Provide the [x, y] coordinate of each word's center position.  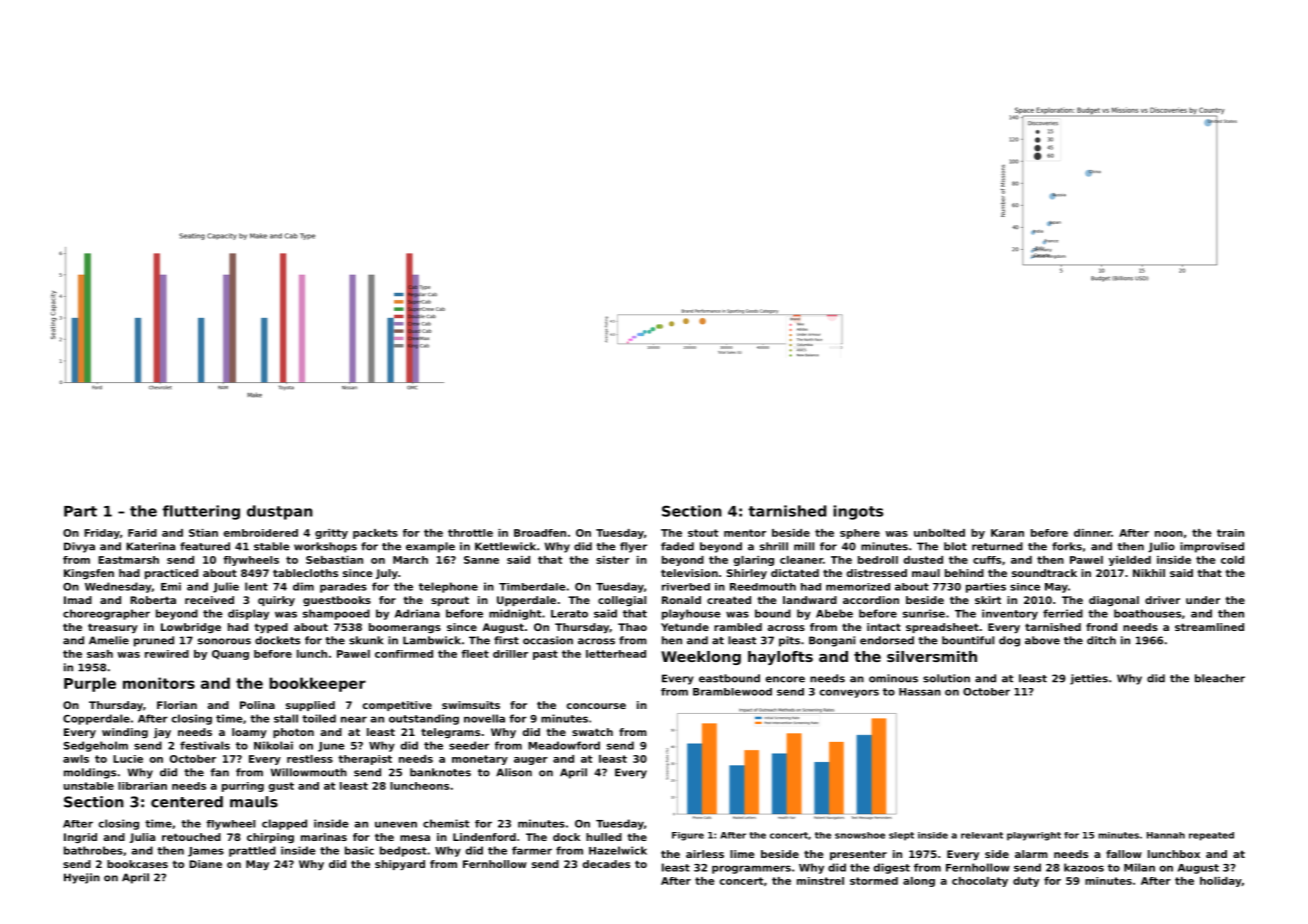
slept [901, 836]
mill [804, 546]
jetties [1089, 679]
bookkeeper [317, 684]
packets [375, 534]
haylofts [780, 658]
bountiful [968, 640]
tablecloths [305, 573]
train [1230, 533]
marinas [324, 837]
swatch [592, 732]
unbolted [939, 533]
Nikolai [273, 745]
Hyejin [82, 878]
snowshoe [860, 835]
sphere [860, 534]
